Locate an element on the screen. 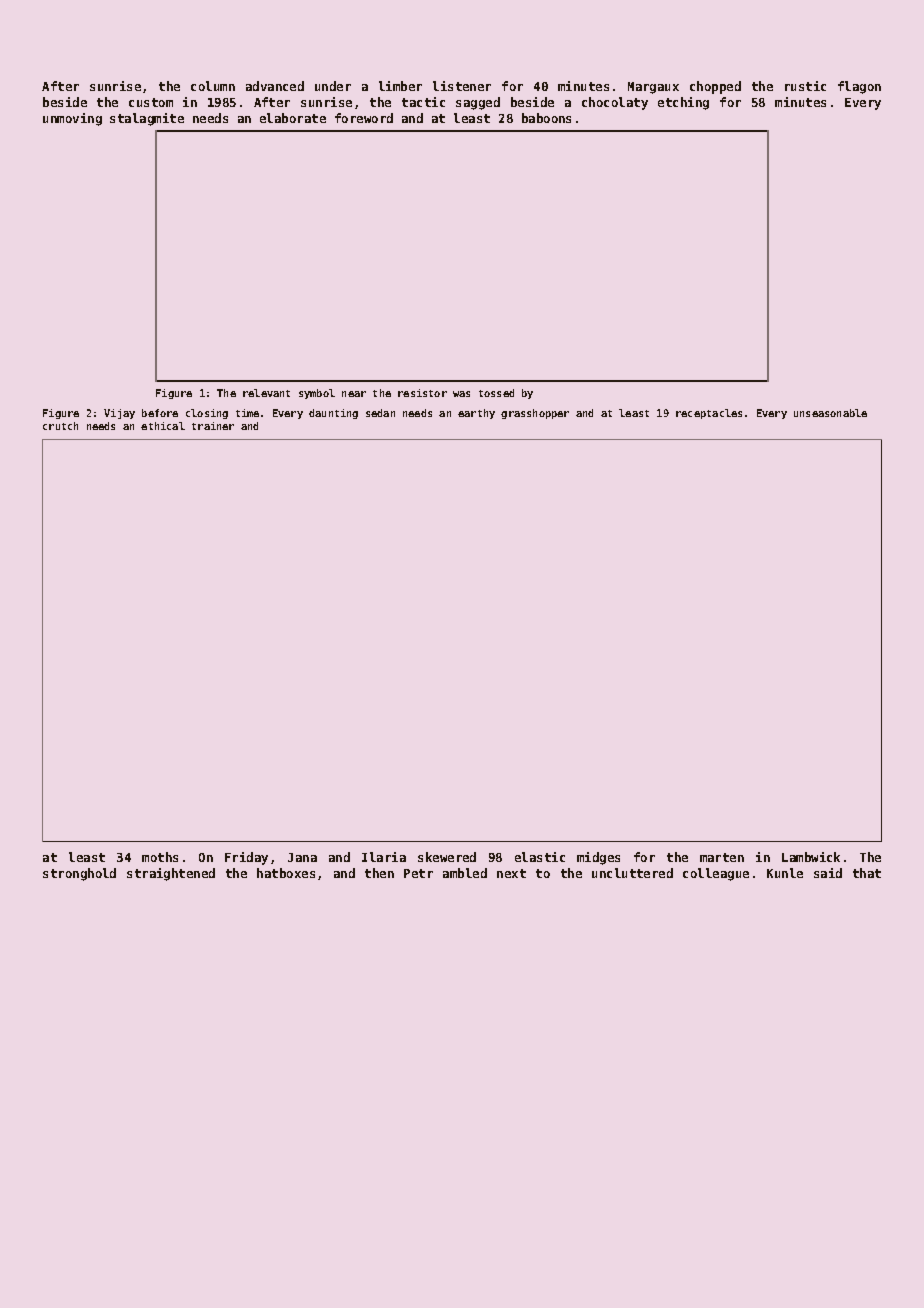 This screenshot has width=924, height=1308. skewered is located at coordinates (447, 857).
